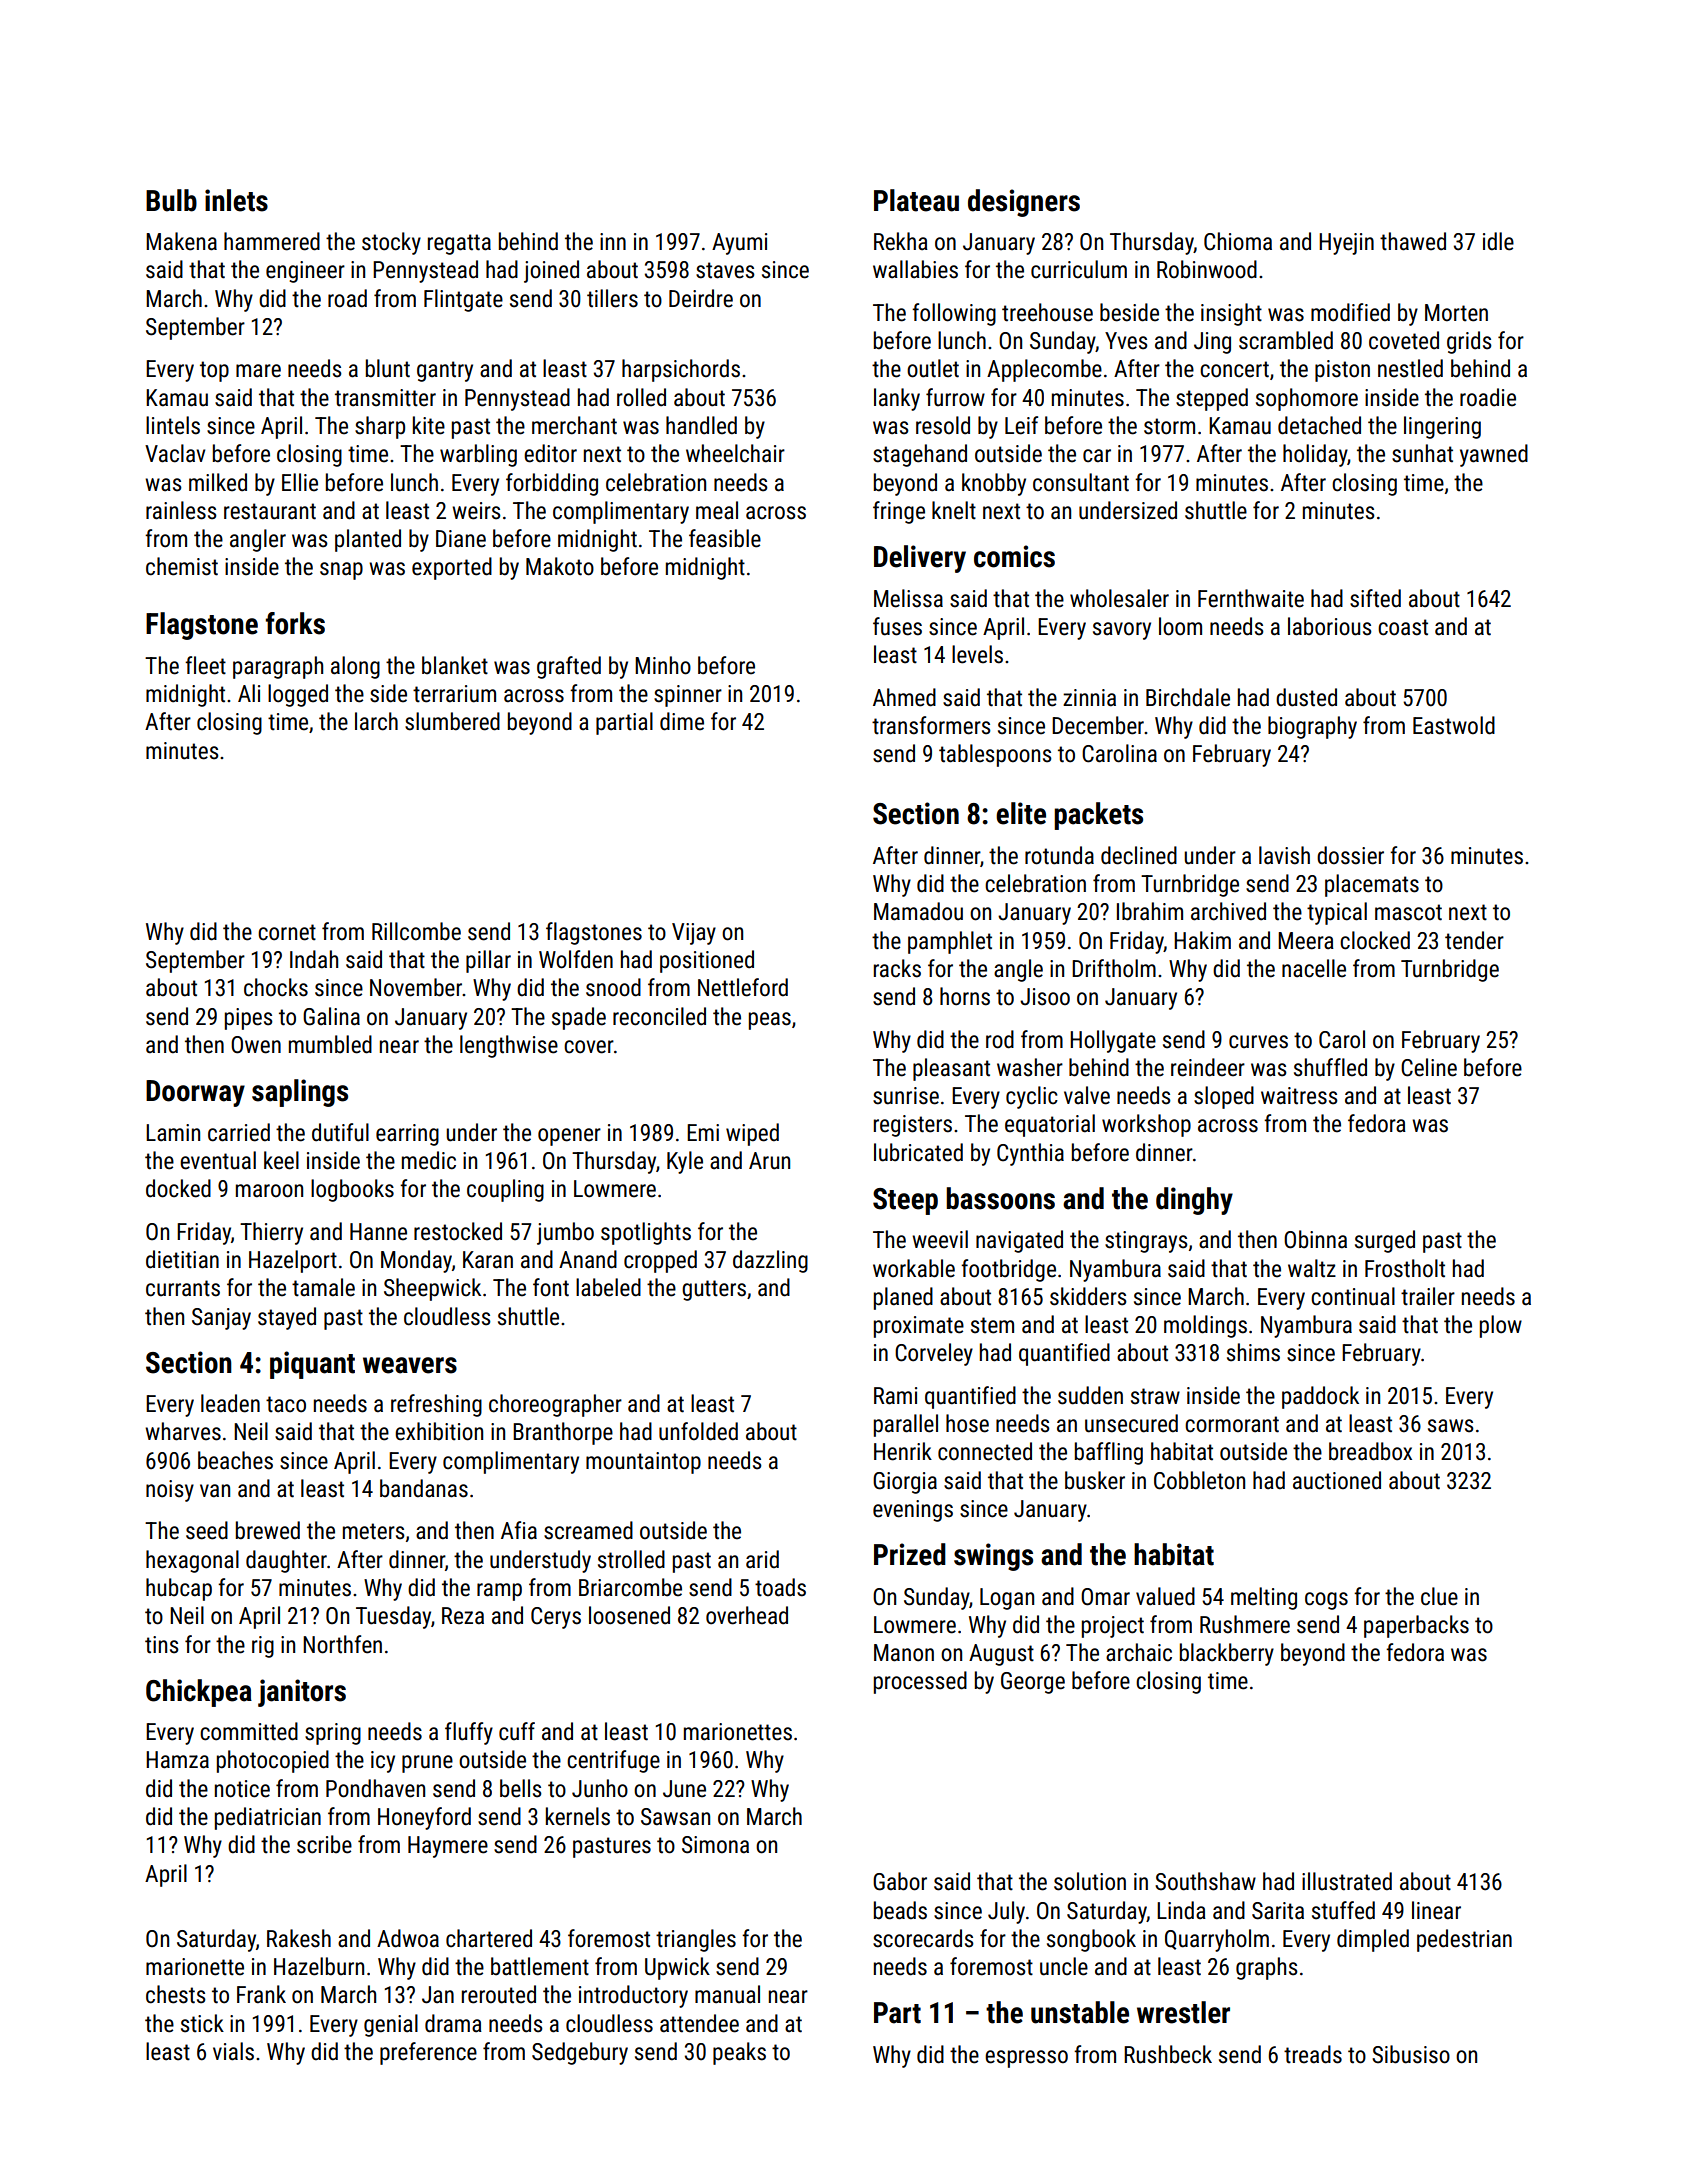  I want to click on furrow, so click(955, 397).
